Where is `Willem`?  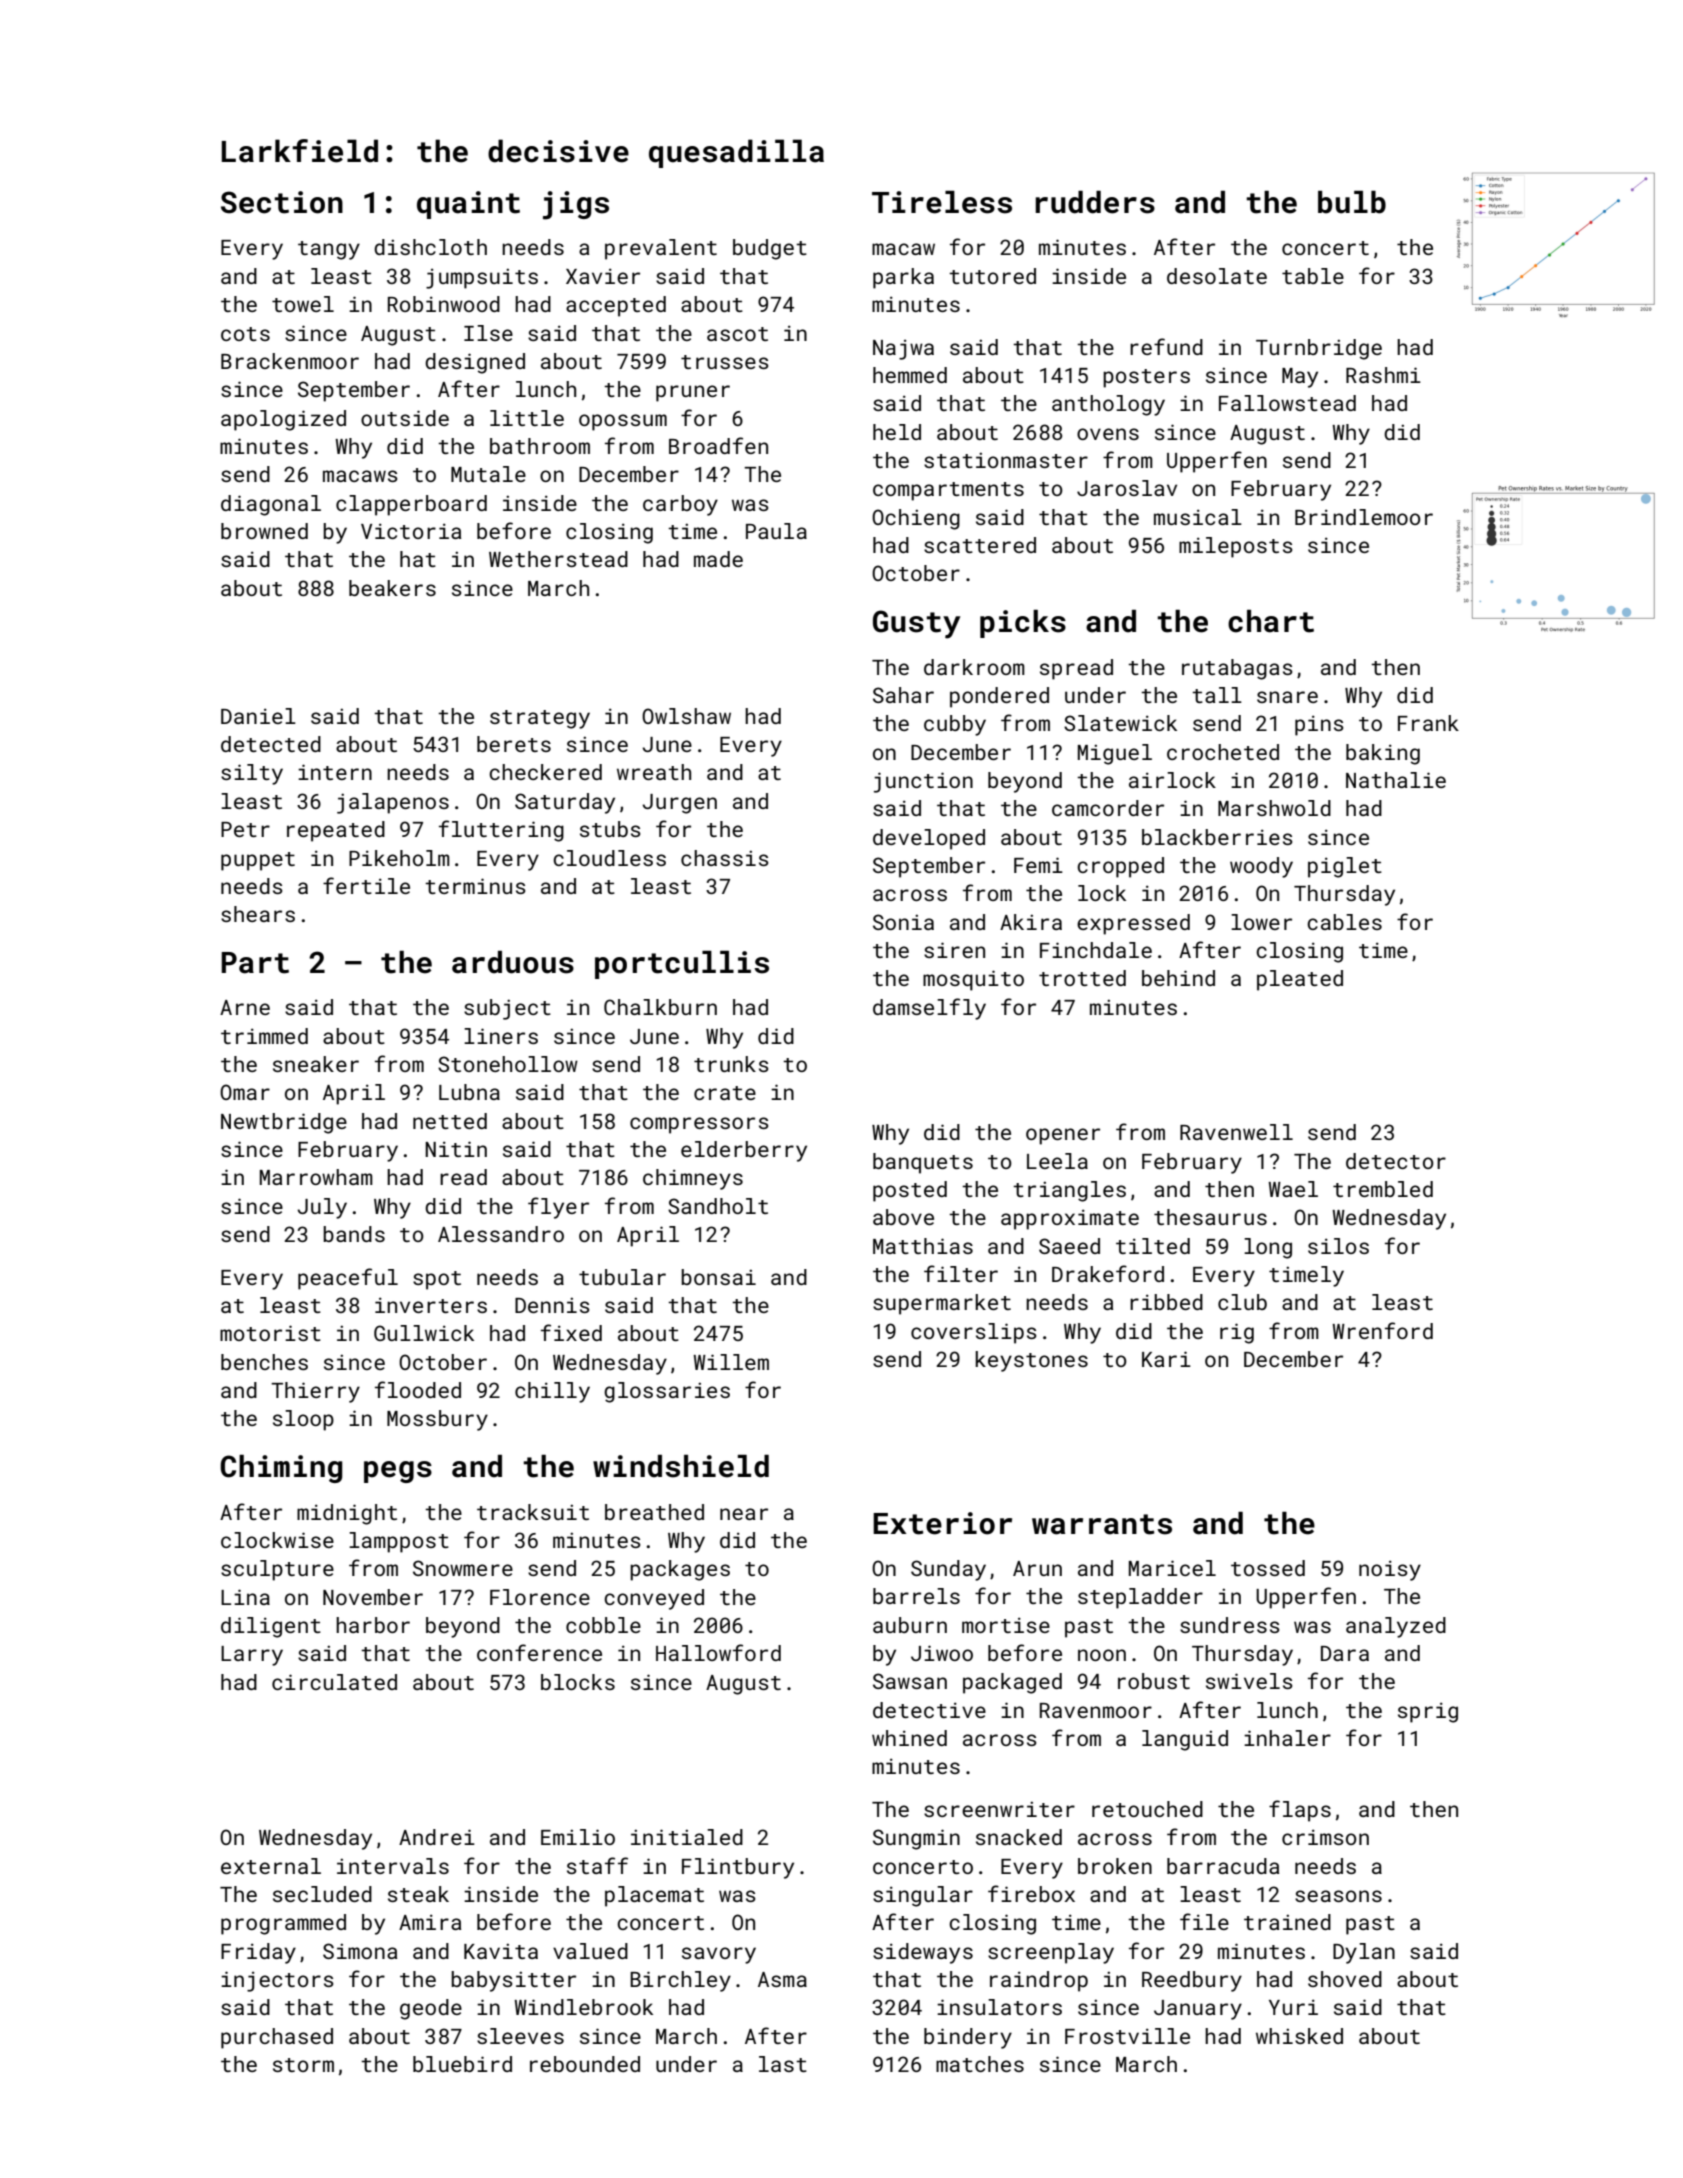
Willem is located at coordinates (731, 1362).
